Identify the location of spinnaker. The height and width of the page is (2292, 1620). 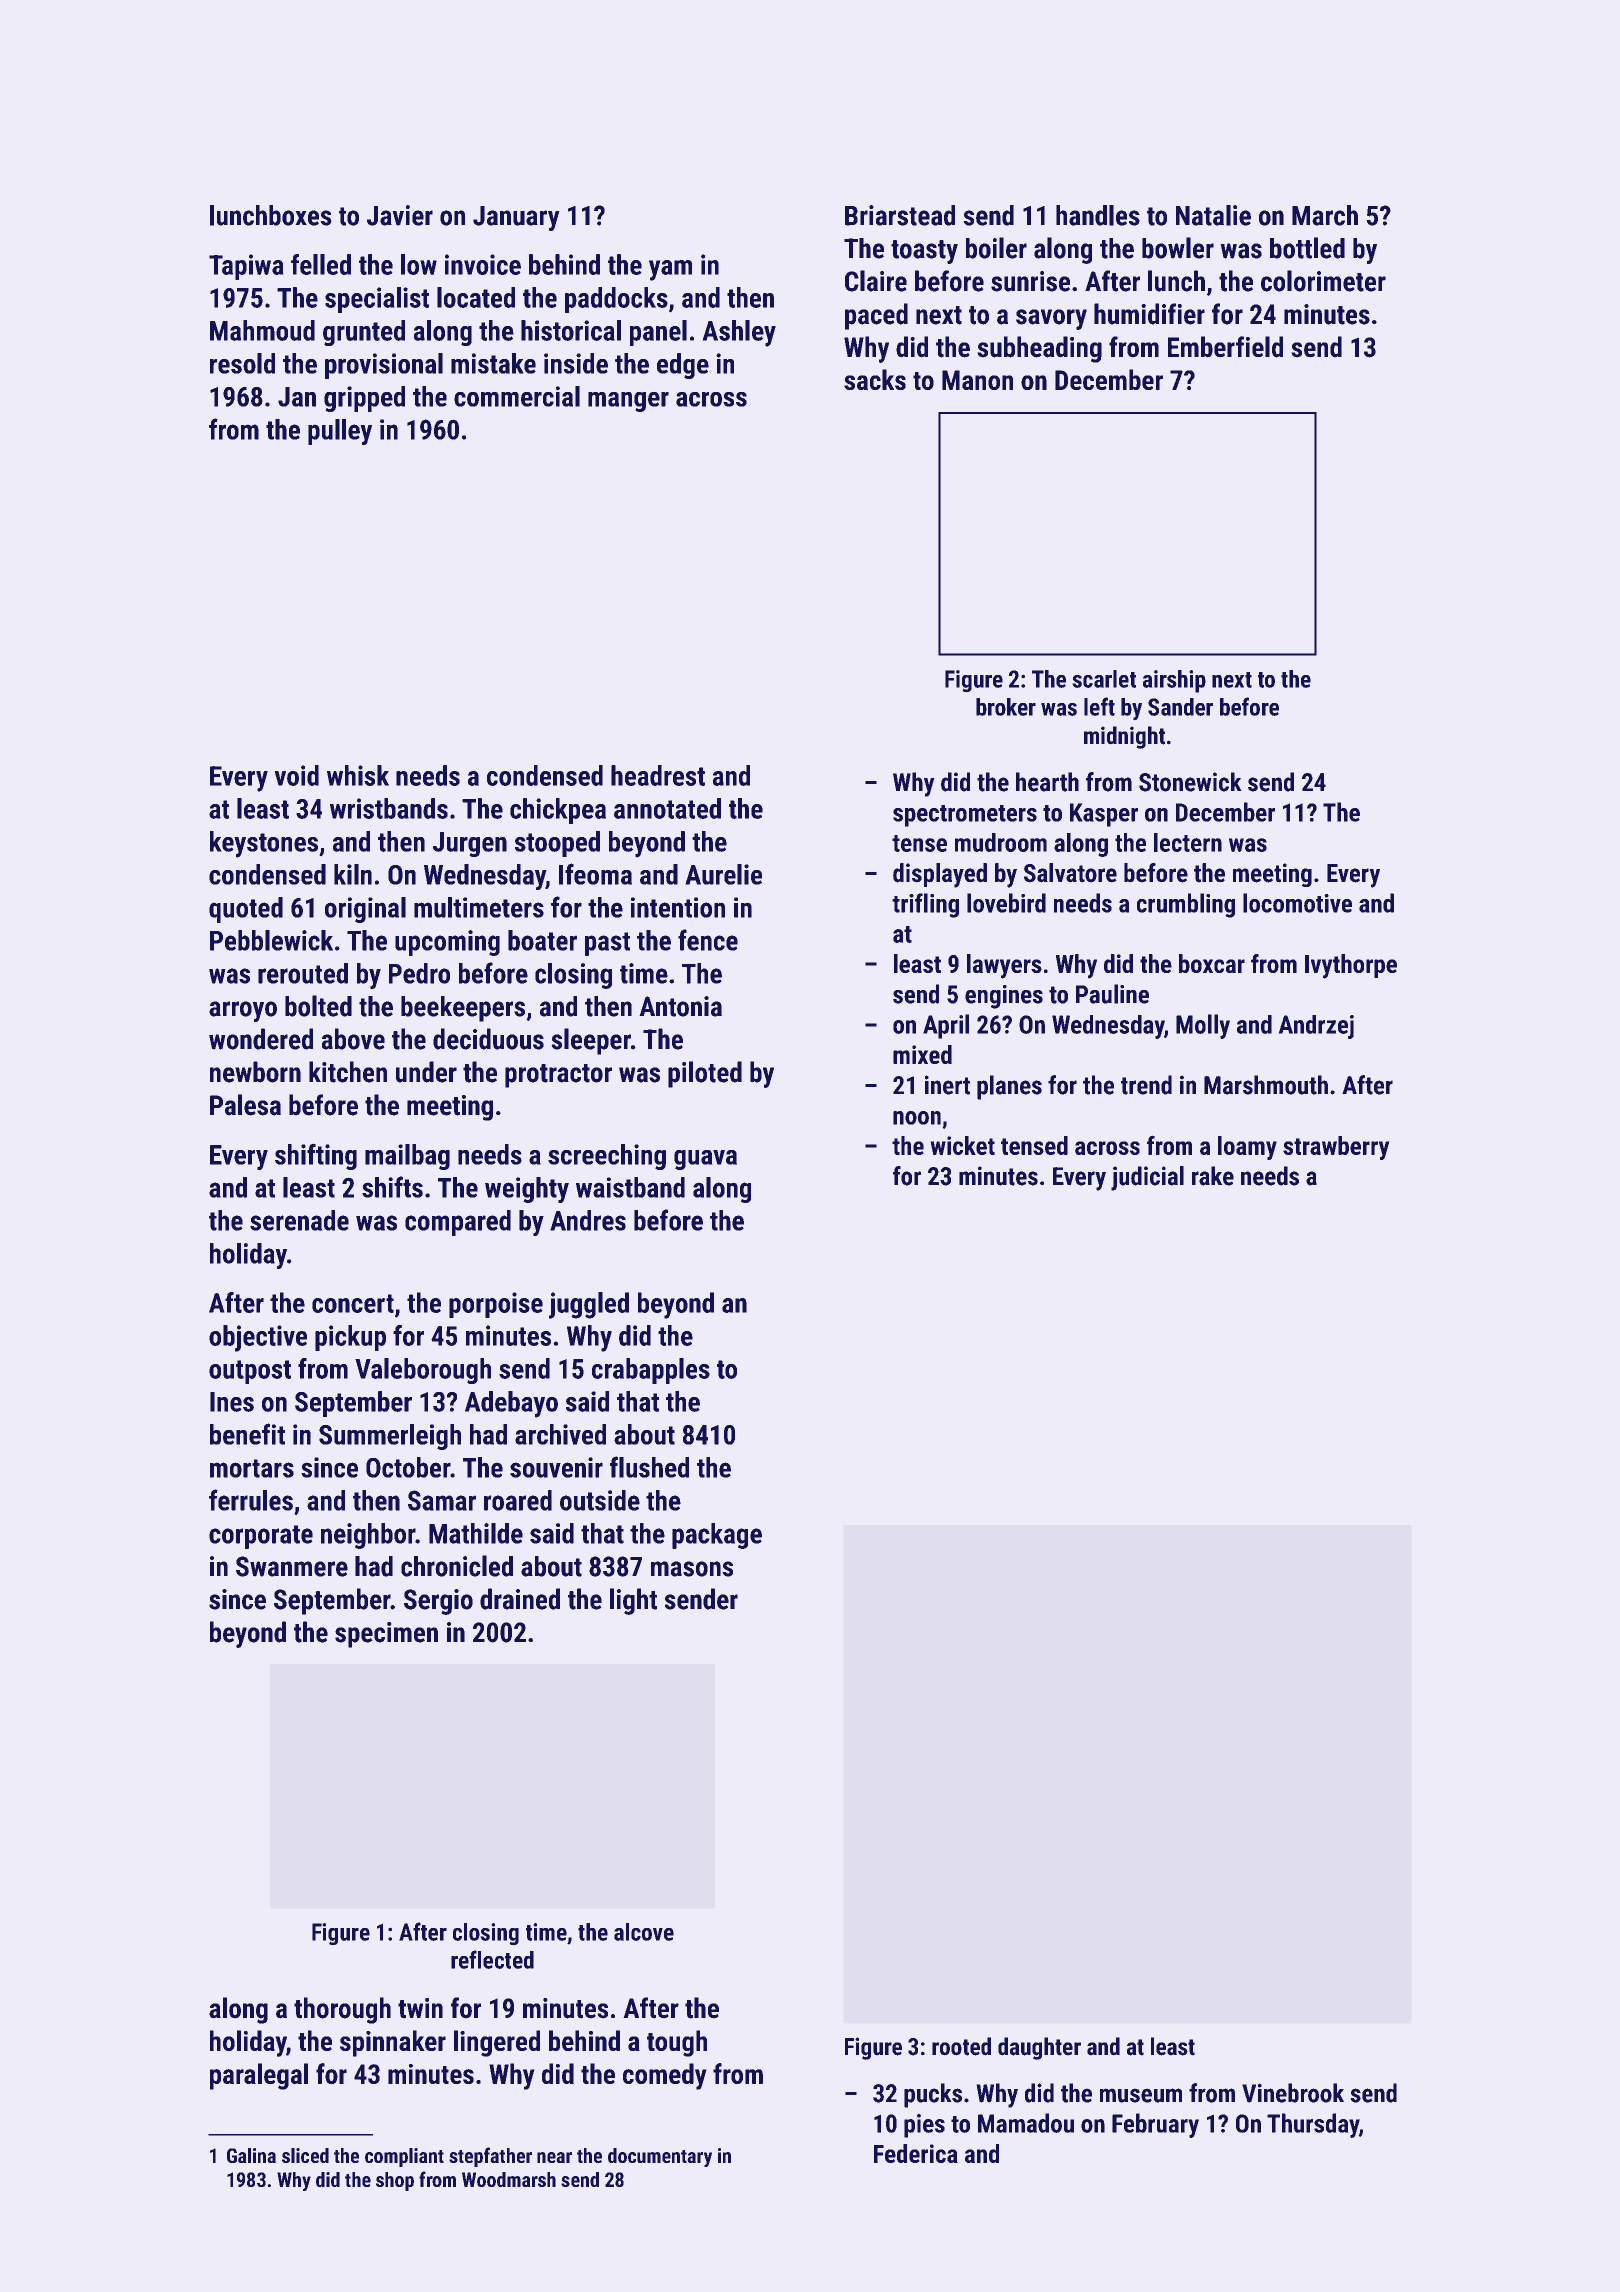
(393, 2043).
